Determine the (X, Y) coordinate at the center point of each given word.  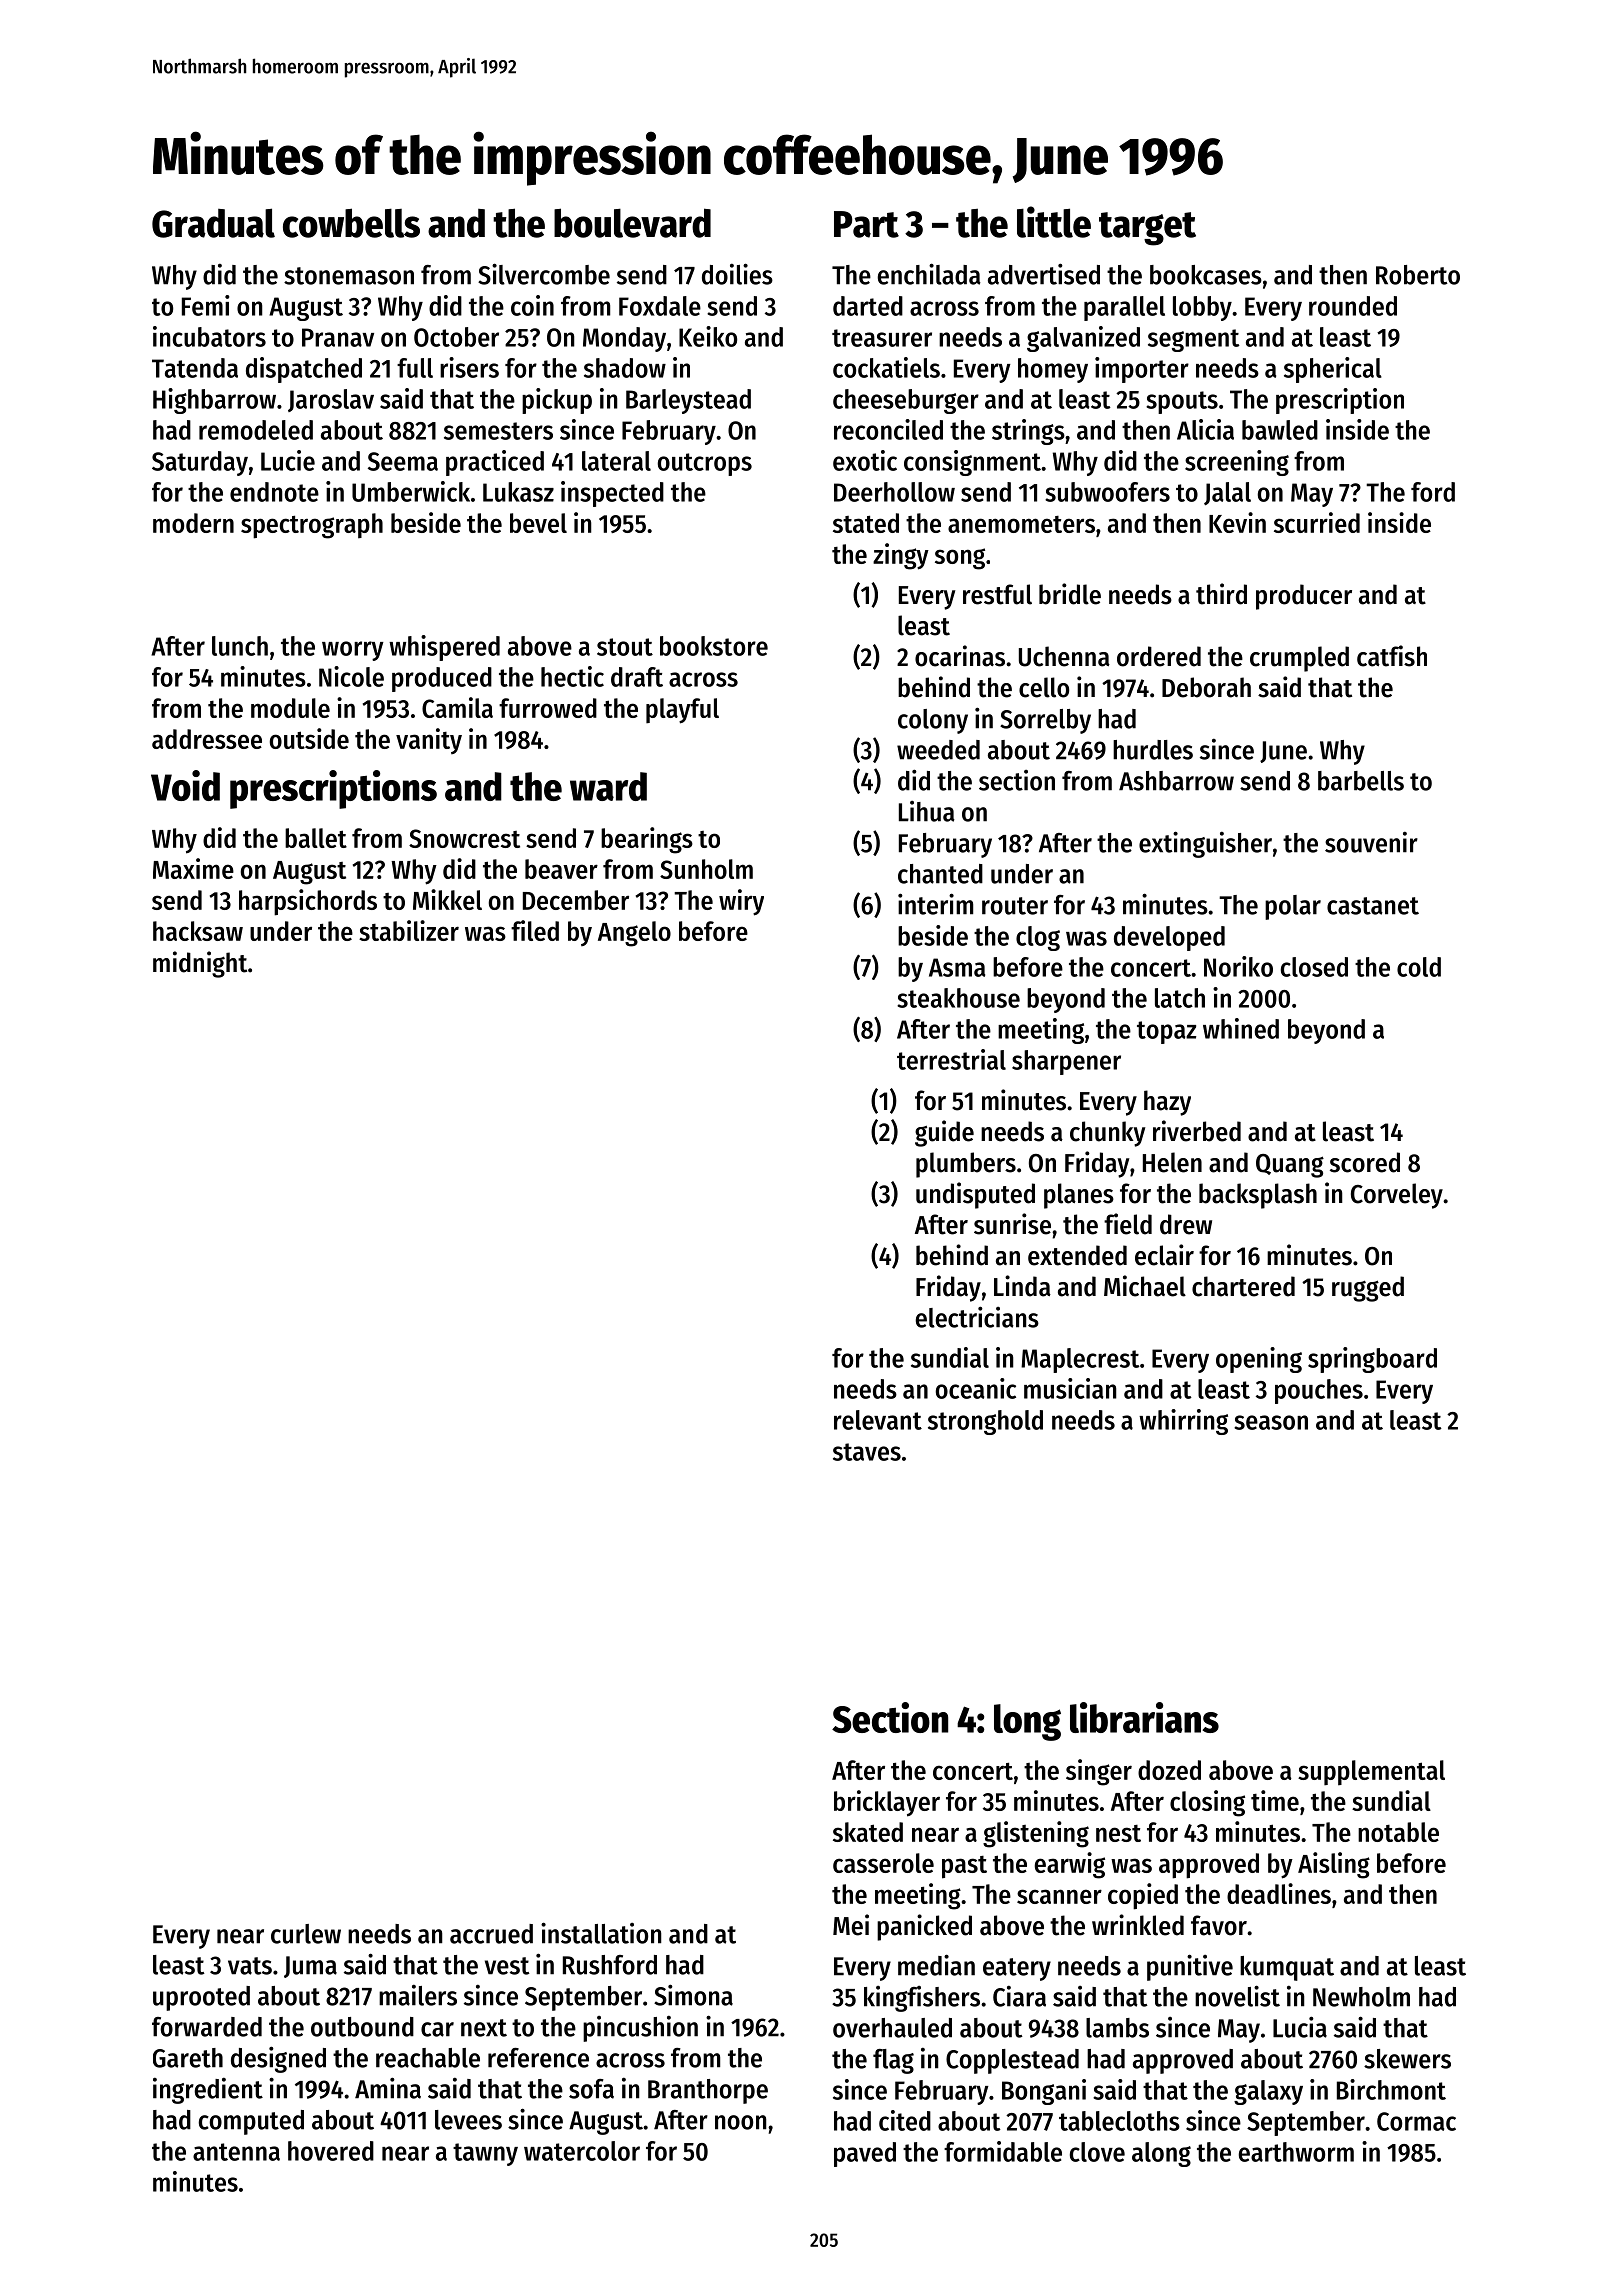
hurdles (1153, 750)
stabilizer (409, 930)
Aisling (1334, 1865)
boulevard (632, 223)
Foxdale (660, 306)
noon (741, 2122)
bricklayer (887, 1803)
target (1147, 229)
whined (1241, 1028)
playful (682, 711)
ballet (316, 838)
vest (507, 1966)
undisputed (975, 1195)
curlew (306, 1934)
